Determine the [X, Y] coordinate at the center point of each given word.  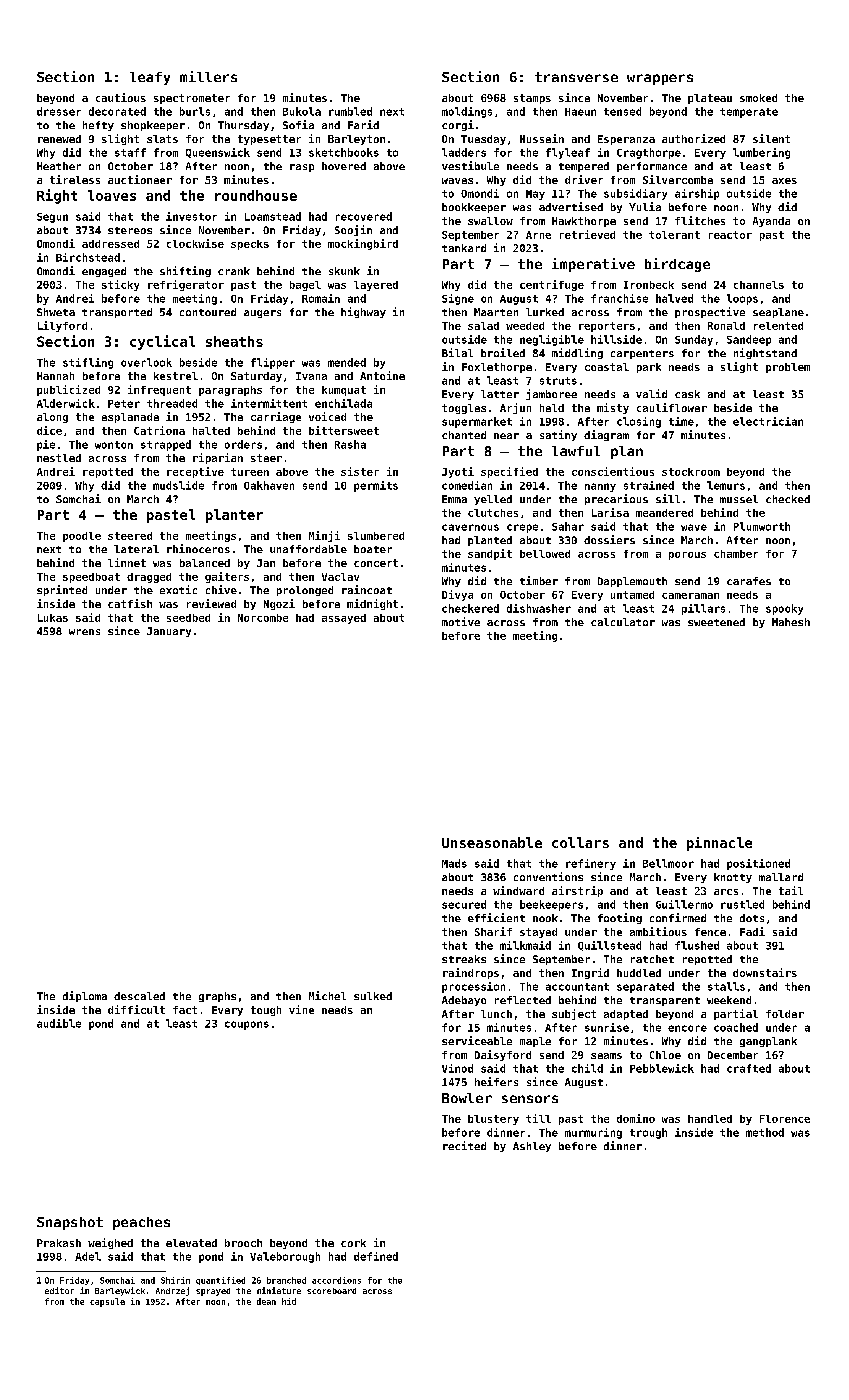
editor [59, 1290]
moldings [467, 112]
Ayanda [771, 222]
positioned [758, 864]
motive [461, 621]
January [169, 632]
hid [289, 1301]
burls [195, 111]
